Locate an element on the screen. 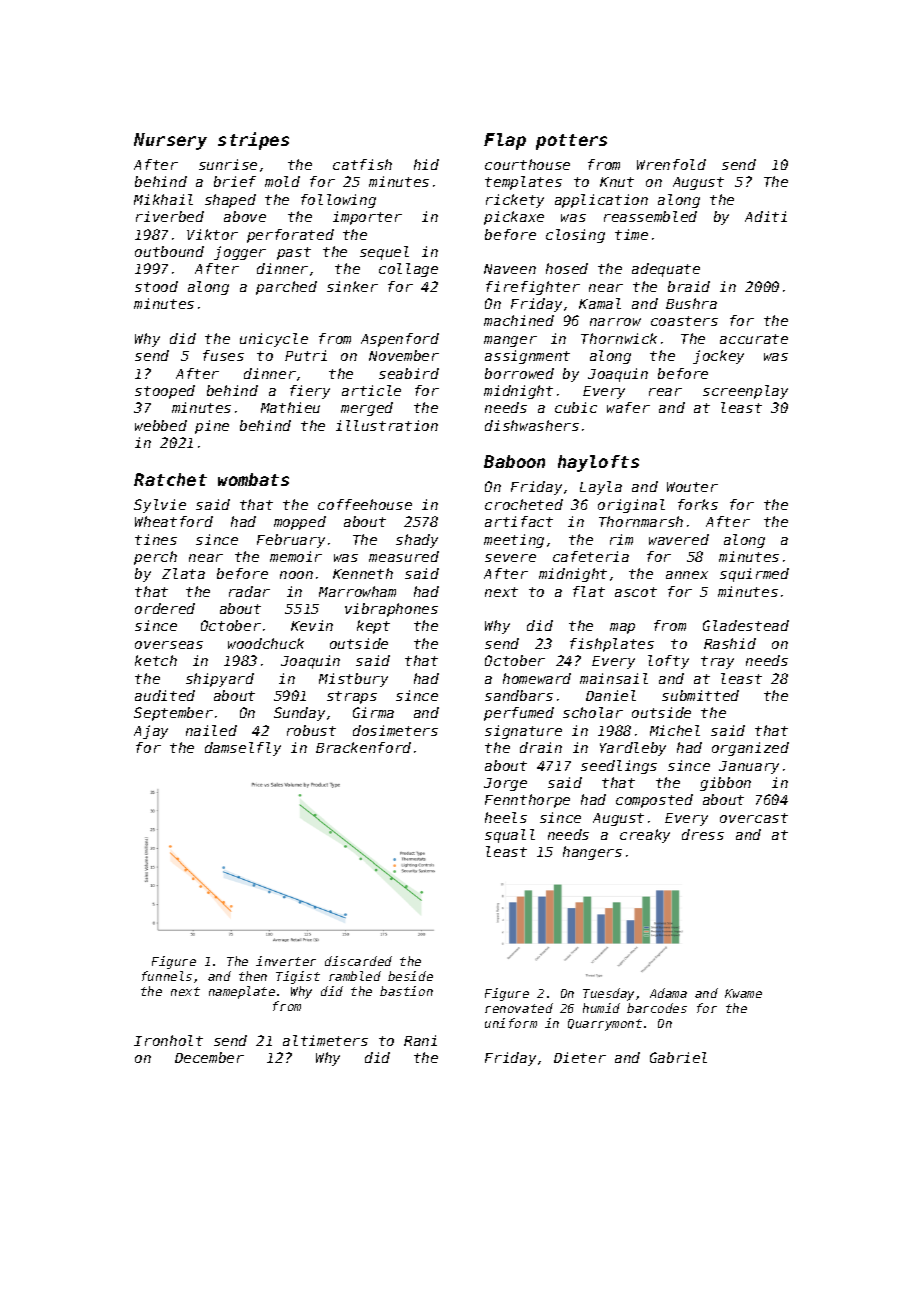 The width and height of the screenshot is (924, 1314). borrowed is located at coordinates (519, 373).
